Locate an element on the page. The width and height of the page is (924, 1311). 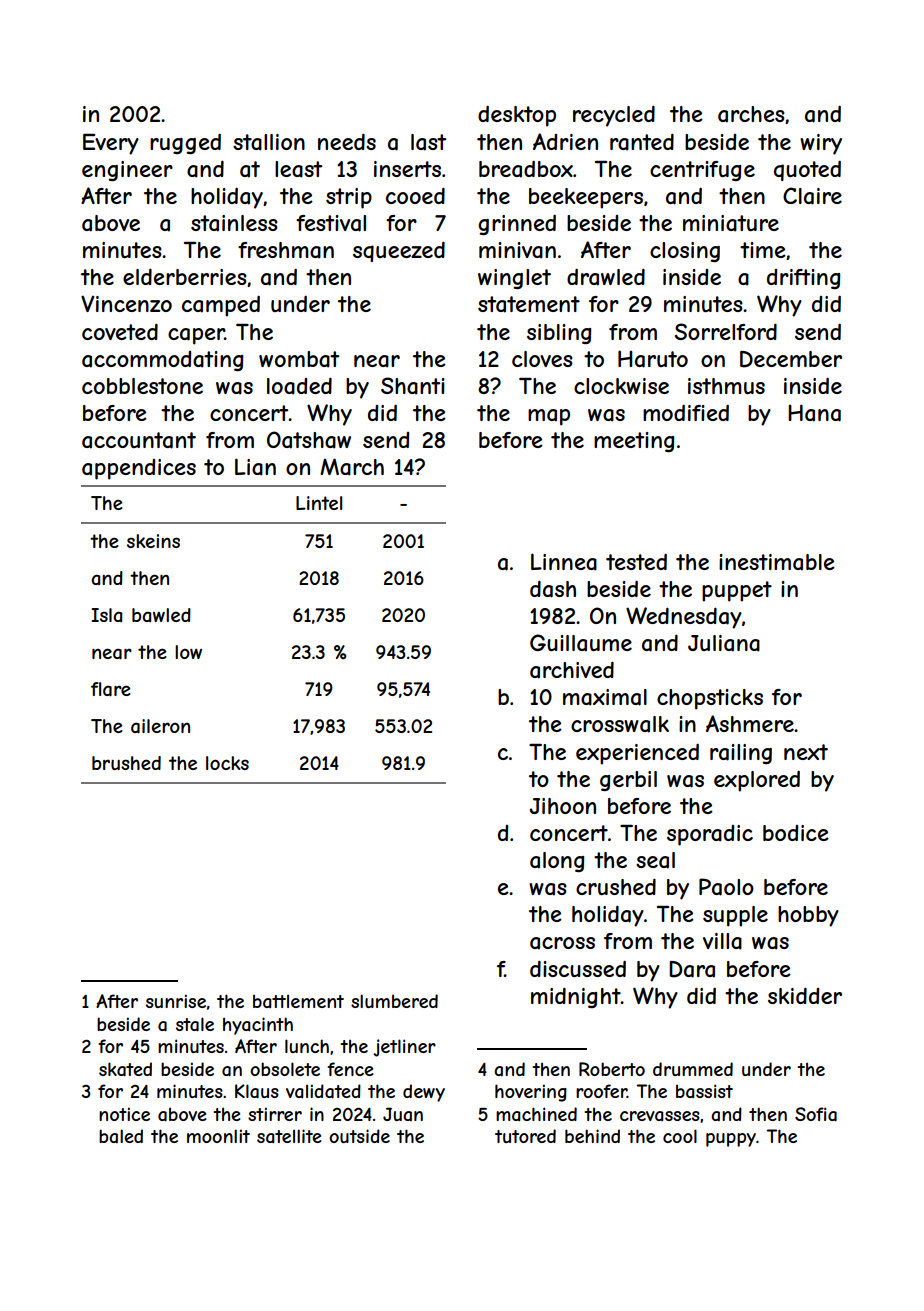
desktop is located at coordinates (517, 116).
